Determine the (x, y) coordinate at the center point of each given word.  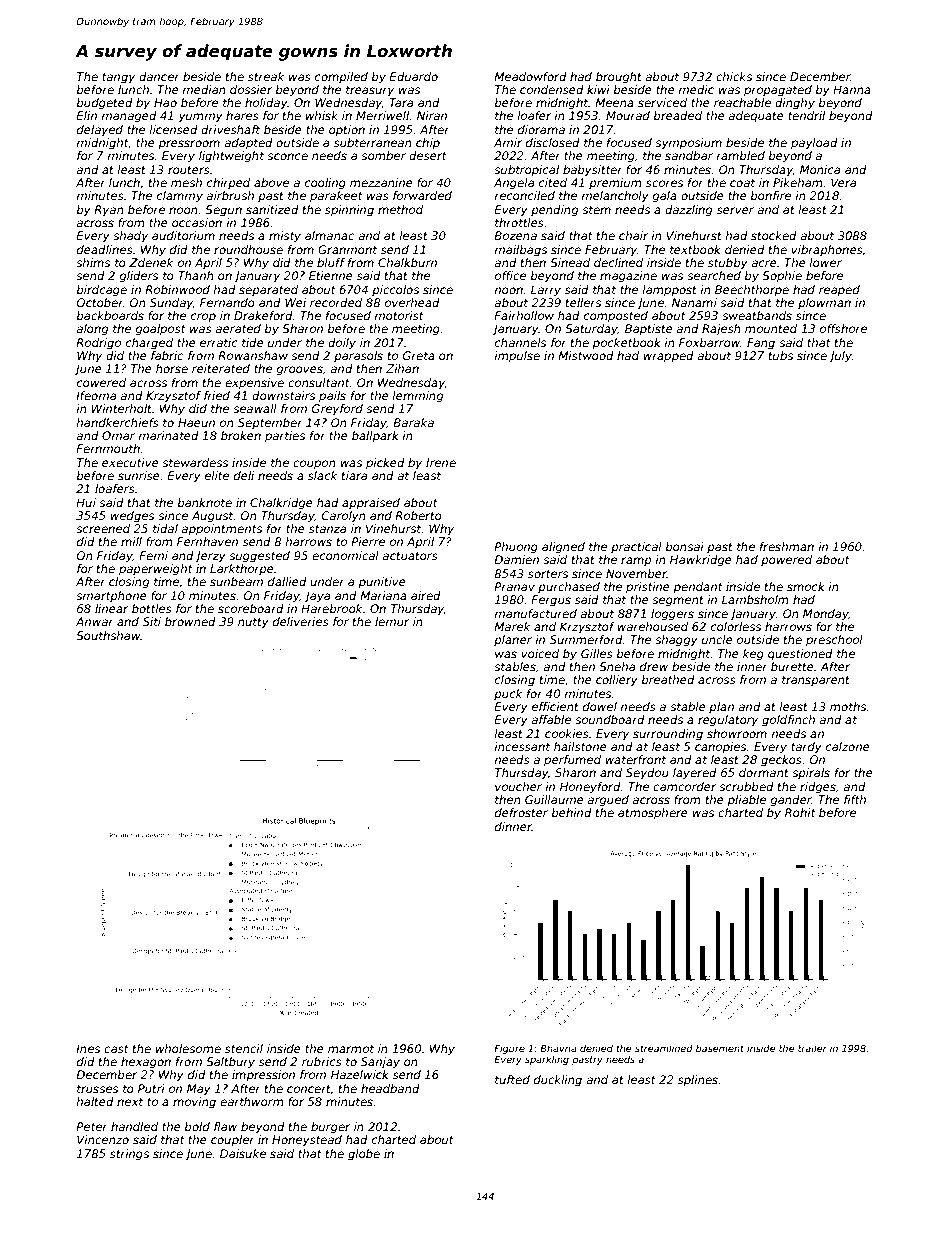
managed (129, 117)
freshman (787, 546)
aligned (563, 548)
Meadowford (530, 76)
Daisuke (243, 1153)
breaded (678, 115)
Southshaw (108, 635)
